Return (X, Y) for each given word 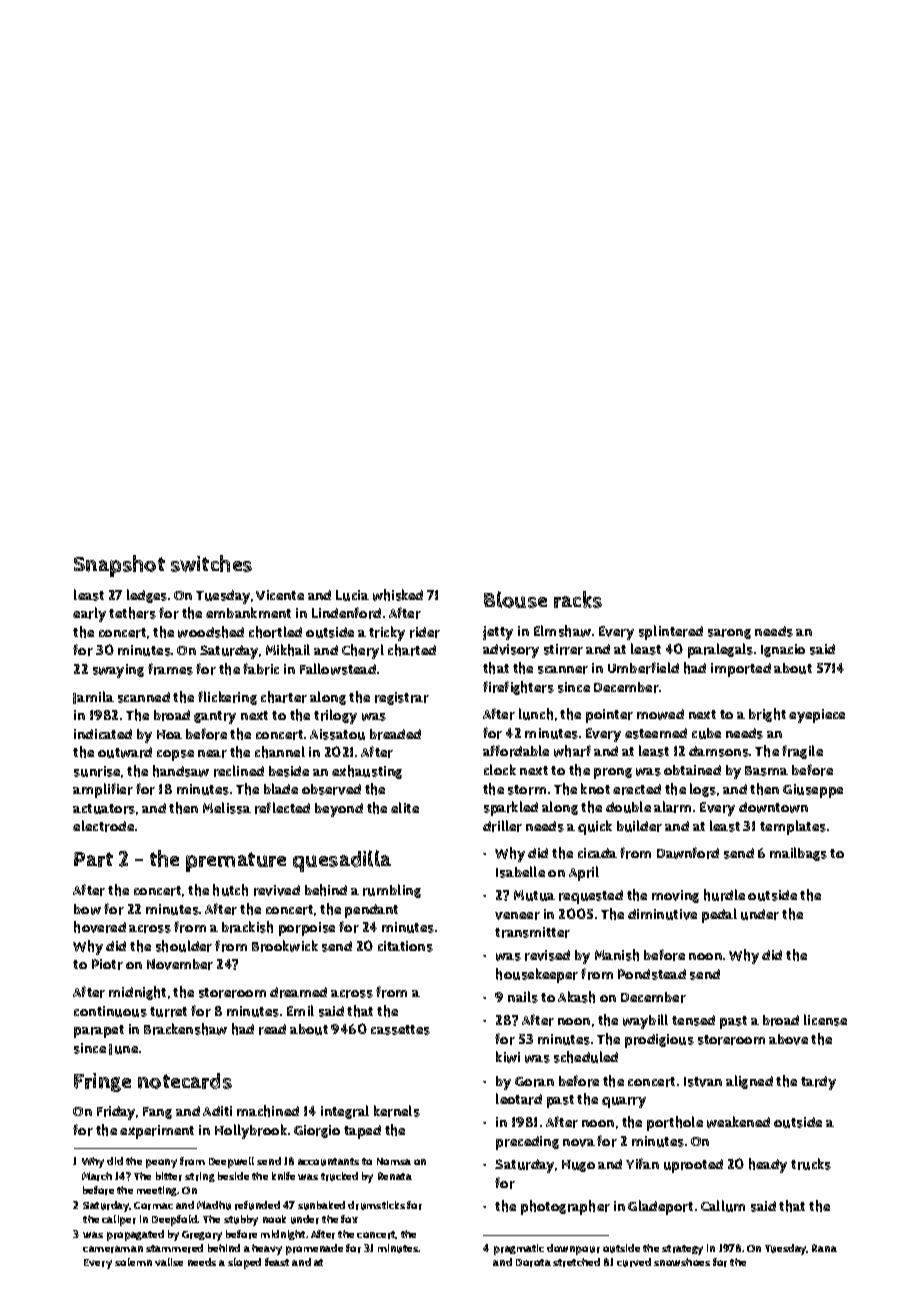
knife (283, 1176)
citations (405, 946)
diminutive (662, 914)
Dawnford (688, 853)
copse (175, 755)
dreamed (298, 992)
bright (767, 715)
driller (502, 826)
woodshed (211, 632)
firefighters (518, 688)
